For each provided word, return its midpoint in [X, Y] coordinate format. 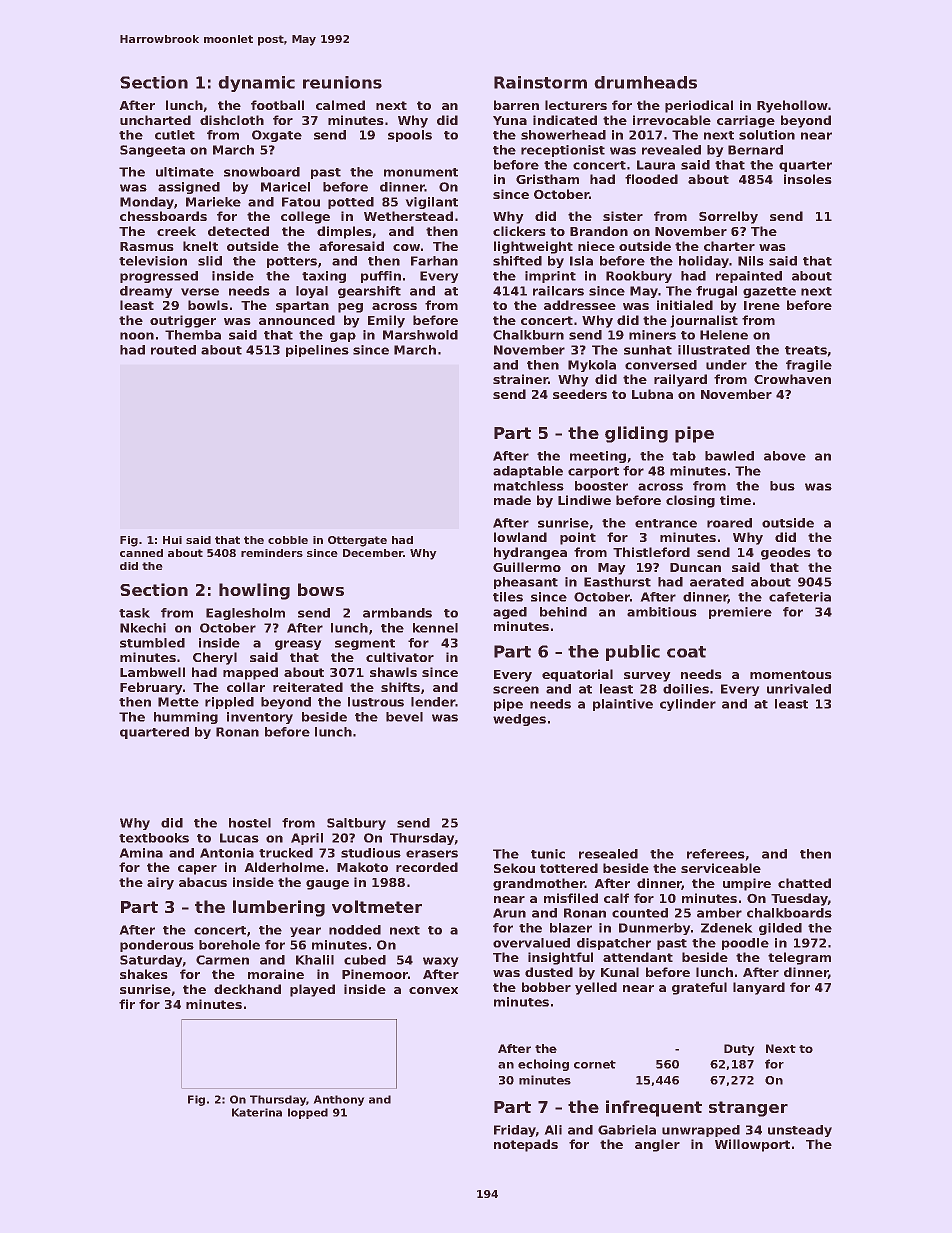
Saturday [151, 961]
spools [410, 136]
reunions [342, 82]
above [785, 456]
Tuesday [799, 899]
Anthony [339, 1100]
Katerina [257, 1112]
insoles [808, 179]
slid [210, 261]
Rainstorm [540, 82]
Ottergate [357, 541]
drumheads [645, 82]
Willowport [752, 1145]
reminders [272, 553]
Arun [509, 913]
